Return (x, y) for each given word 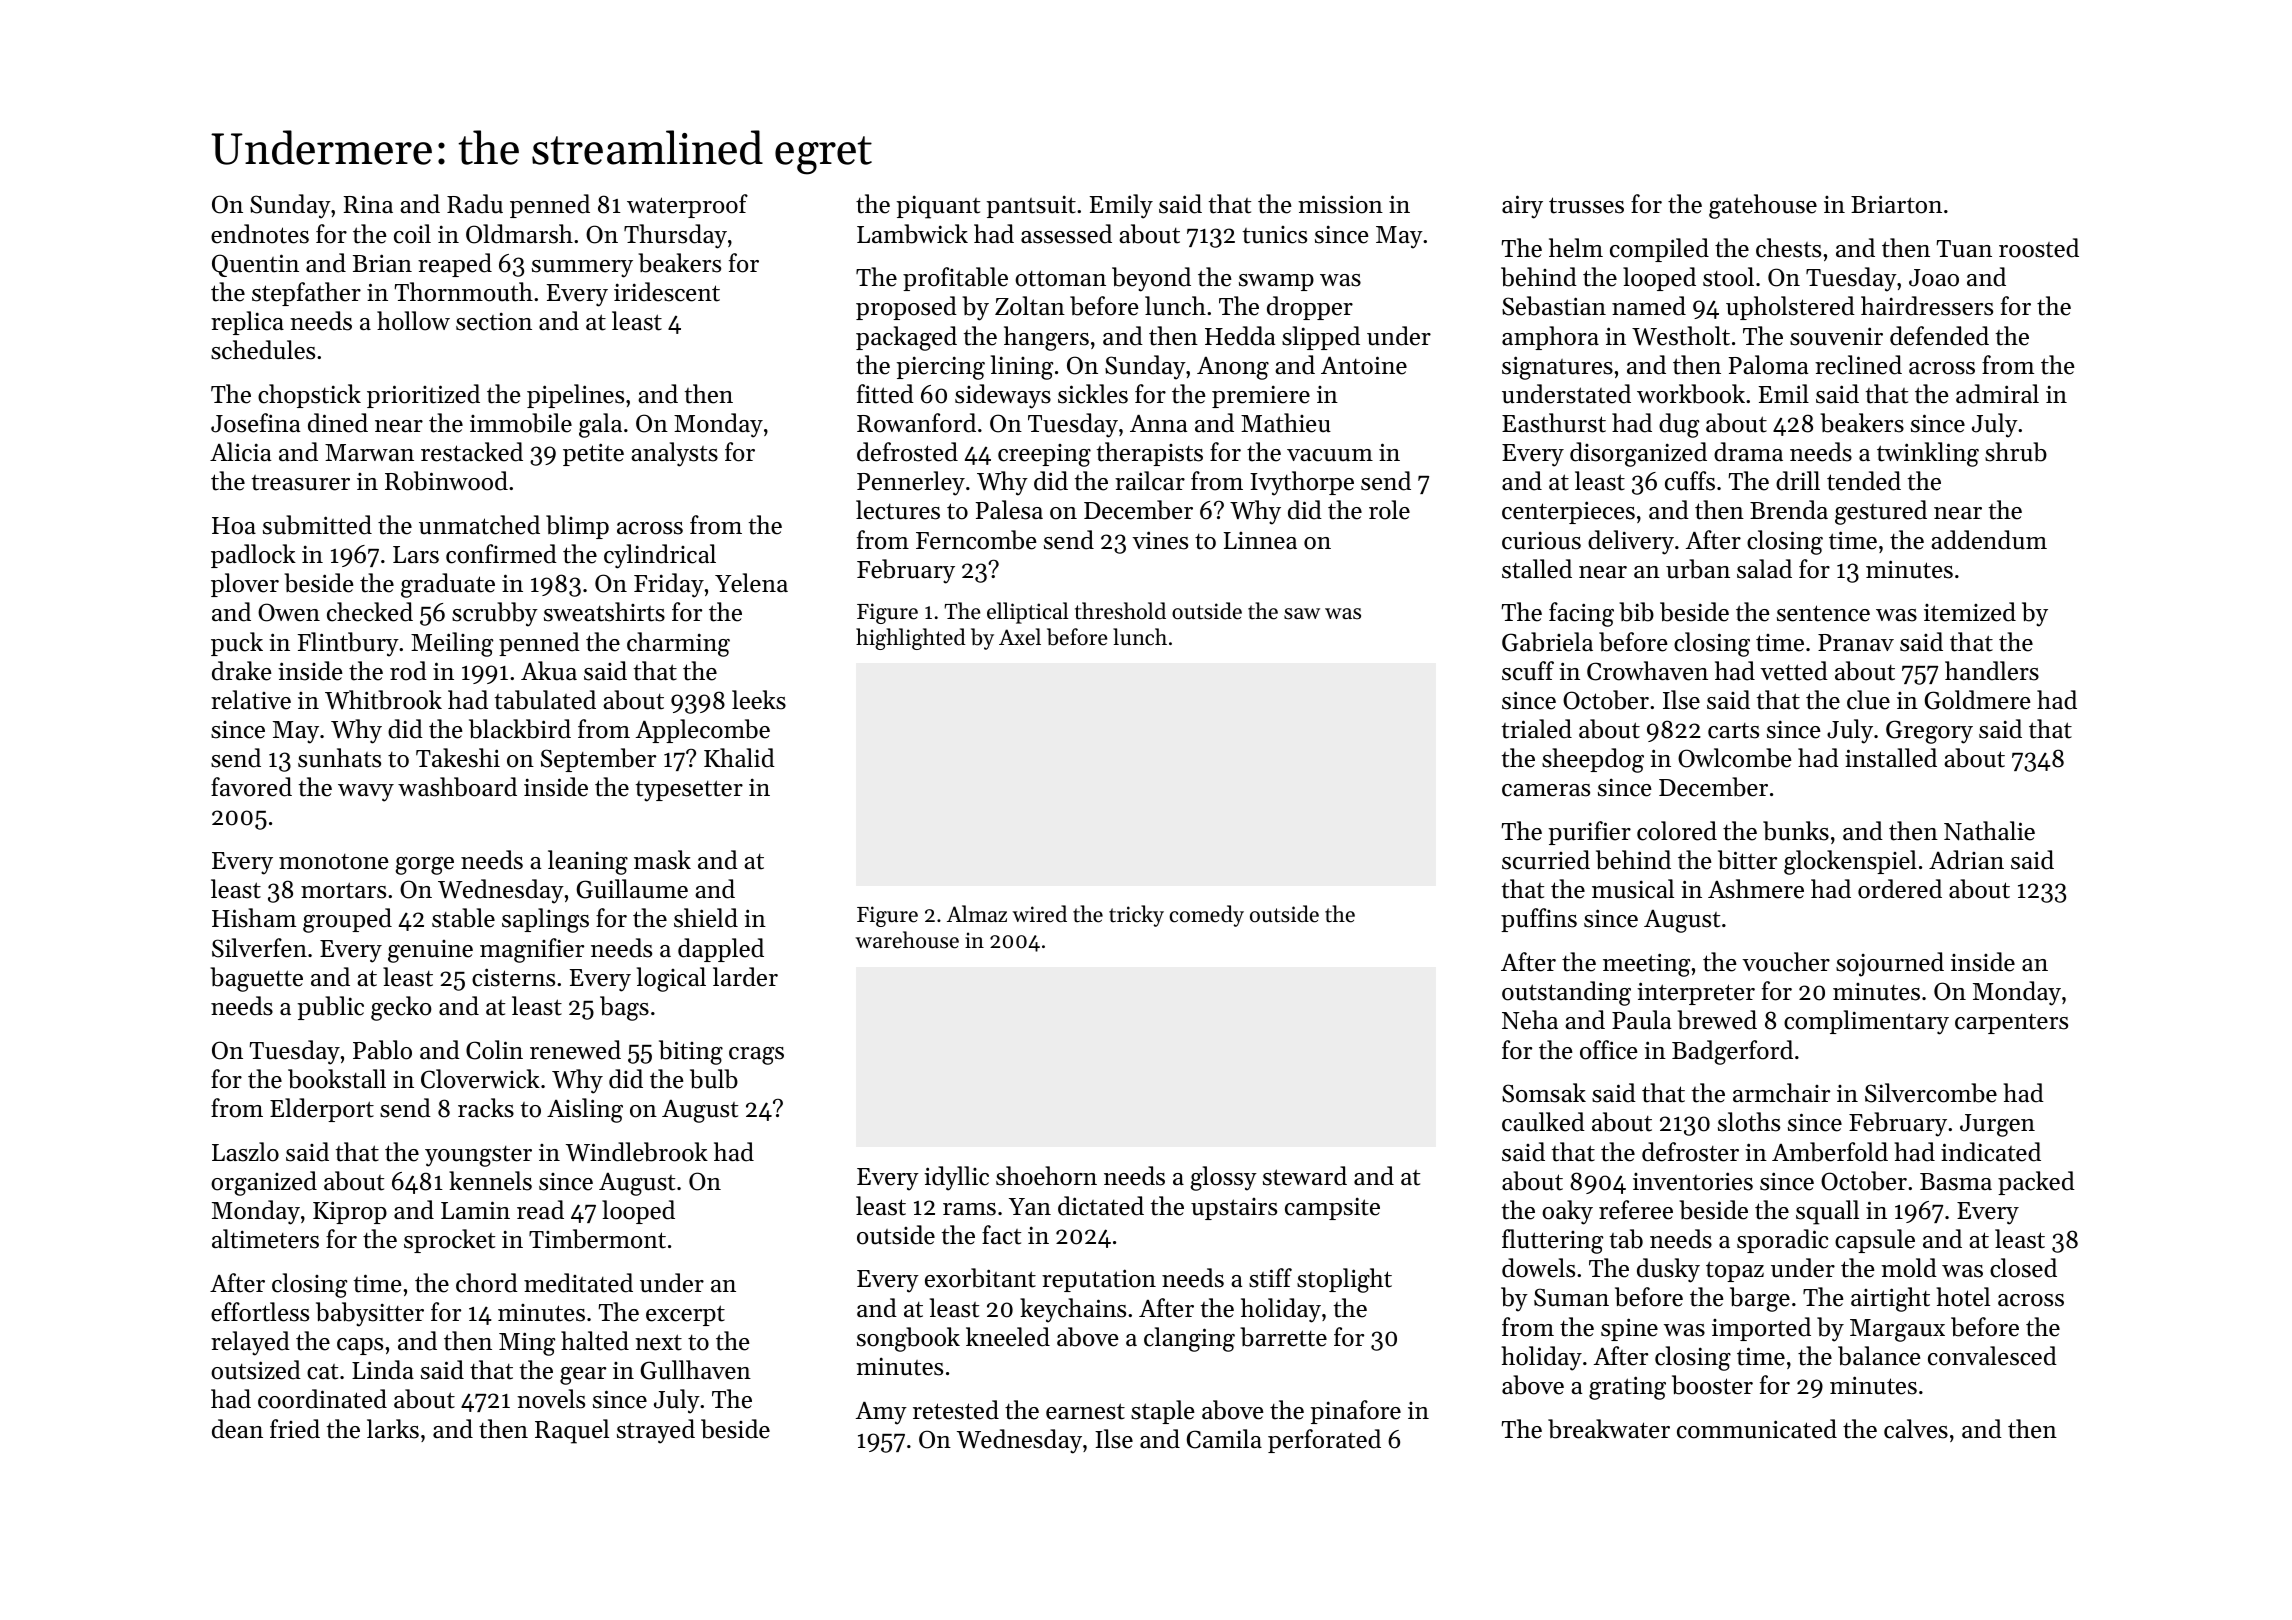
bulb (714, 1079)
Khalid (739, 758)
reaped (455, 265)
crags (756, 1056)
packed (2036, 1183)
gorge (425, 866)
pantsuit (1031, 206)
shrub (2016, 452)
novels (551, 1399)
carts (1733, 731)
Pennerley (911, 483)
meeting (1647, 965)
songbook (908, 1339)
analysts (674, 454)
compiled (1659, 250)
